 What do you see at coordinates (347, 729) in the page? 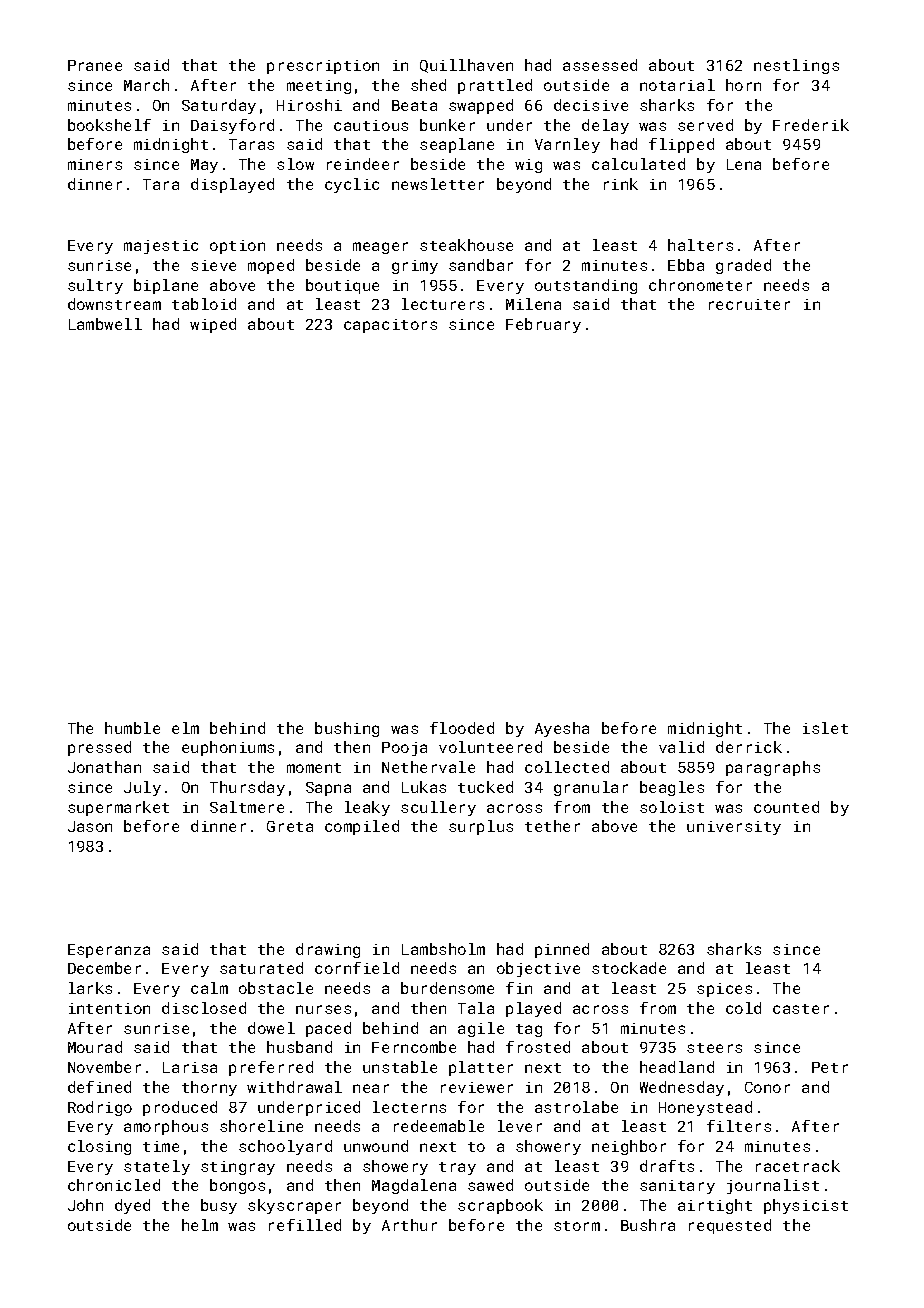
I see `bushing` at bounding box center [347, 729].
